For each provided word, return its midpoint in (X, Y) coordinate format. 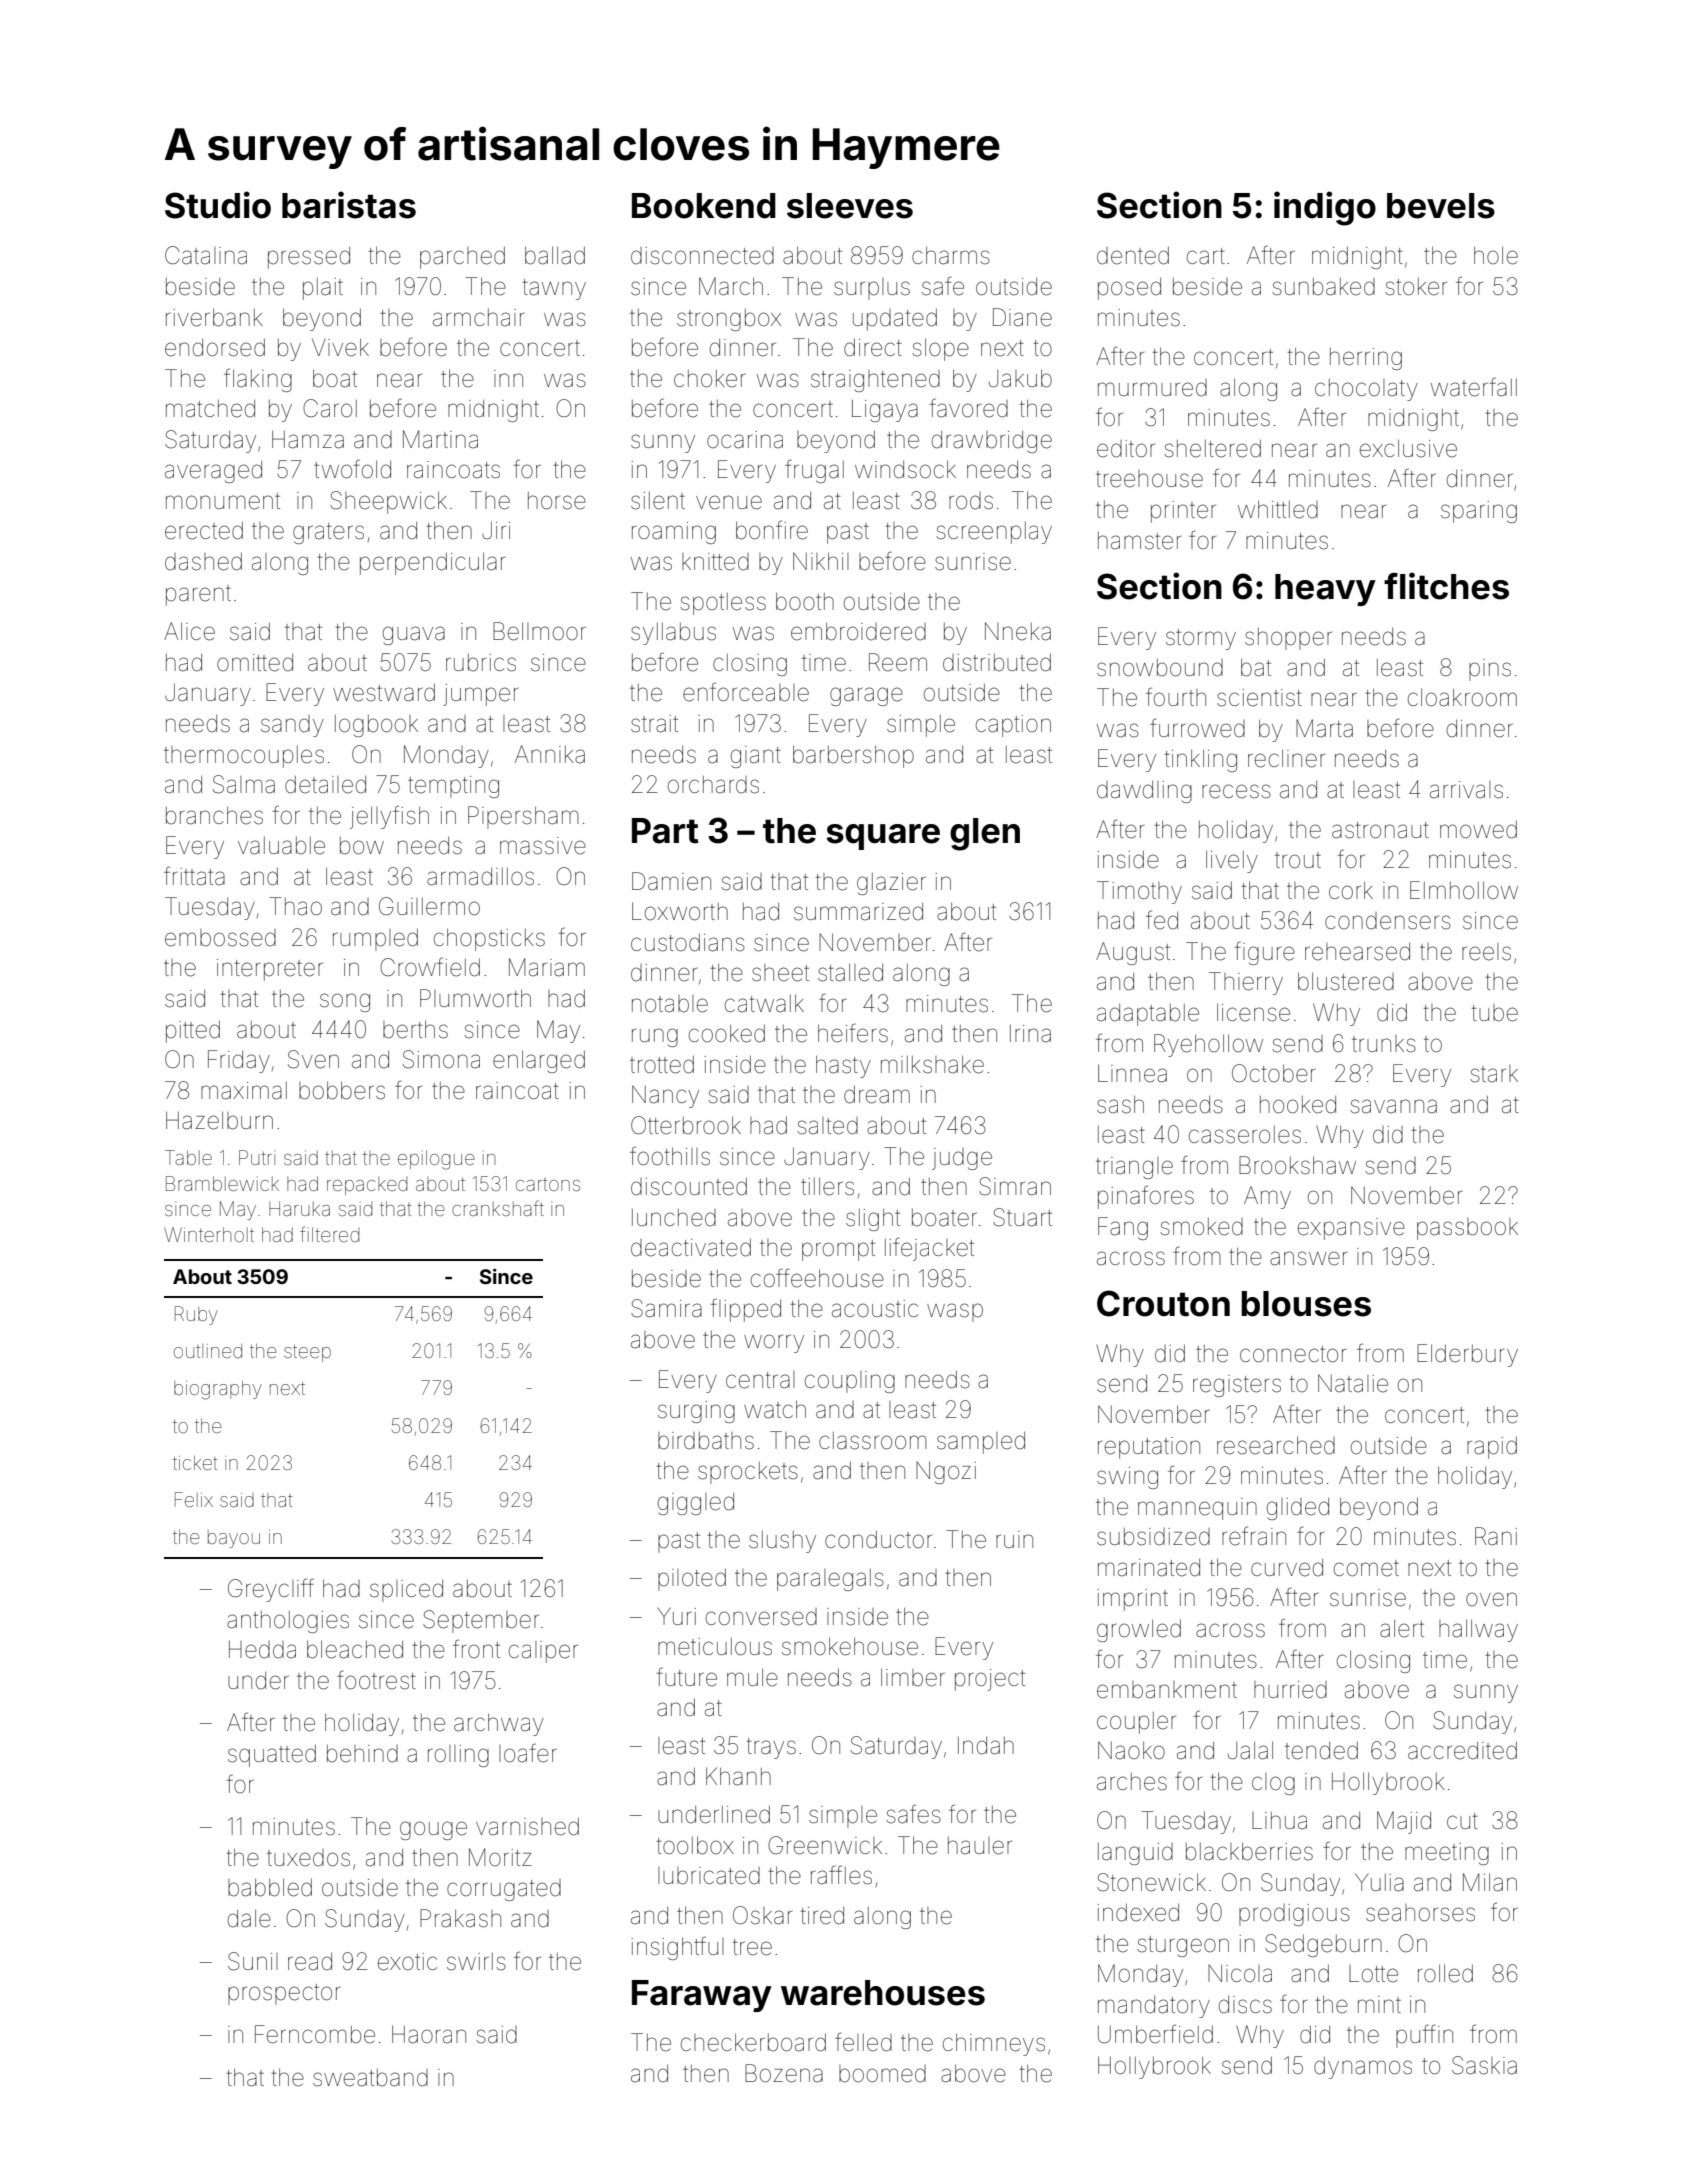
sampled (981, 1443)
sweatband (370, 2078)
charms (951, 255)
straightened (875, 381)
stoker (1416, 287)
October (1273, 1073)
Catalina (206, 255)
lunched (674, 1218)
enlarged (539, 1061)
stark (1494, 1074)
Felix (194, 1499)
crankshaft (498, 1208)
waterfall (1474, 387)
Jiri (496, 530)
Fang (1123, 1228)
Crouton (1163, 1303)
